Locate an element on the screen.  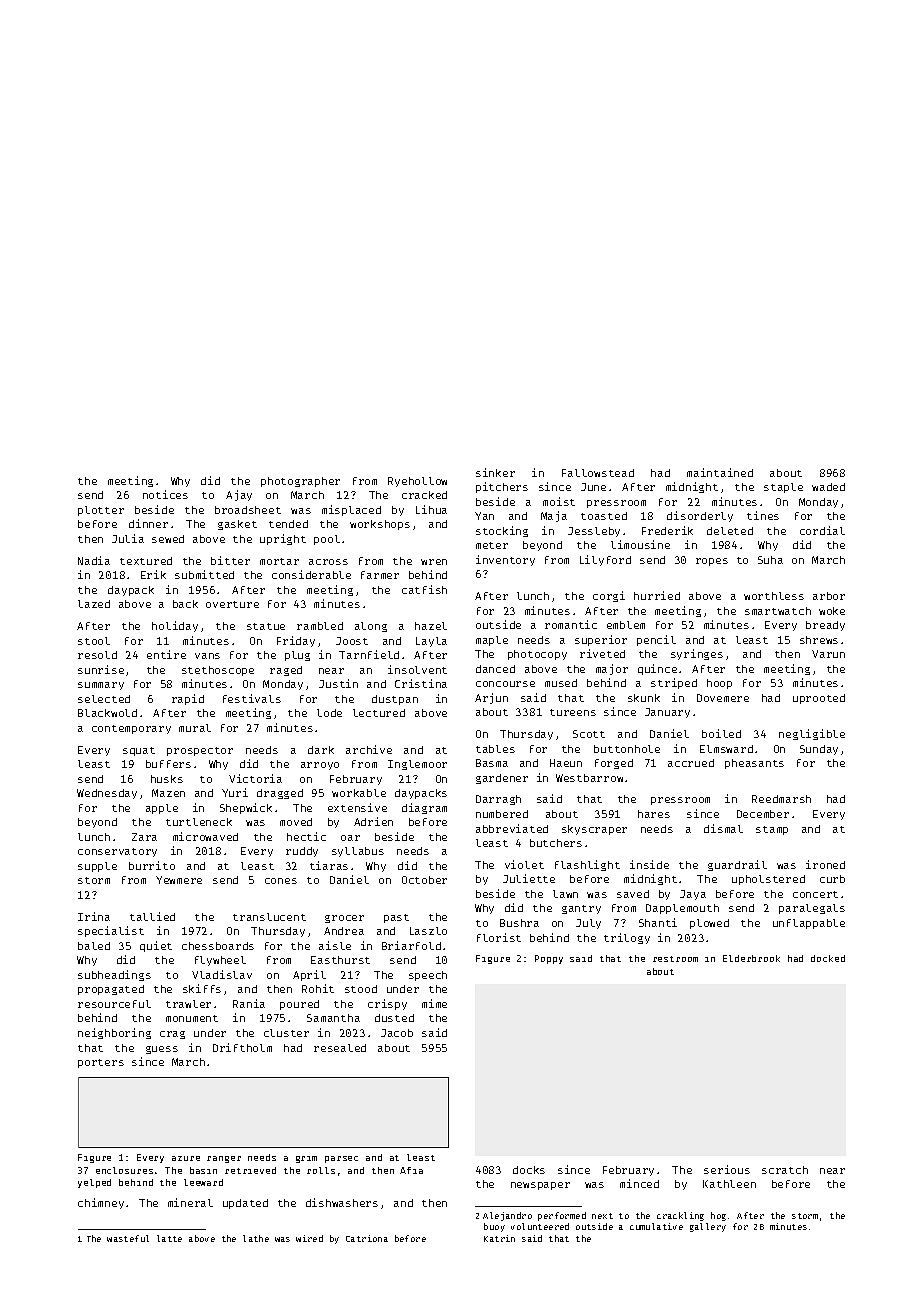
syringes is located at coordinates (697, 654).
